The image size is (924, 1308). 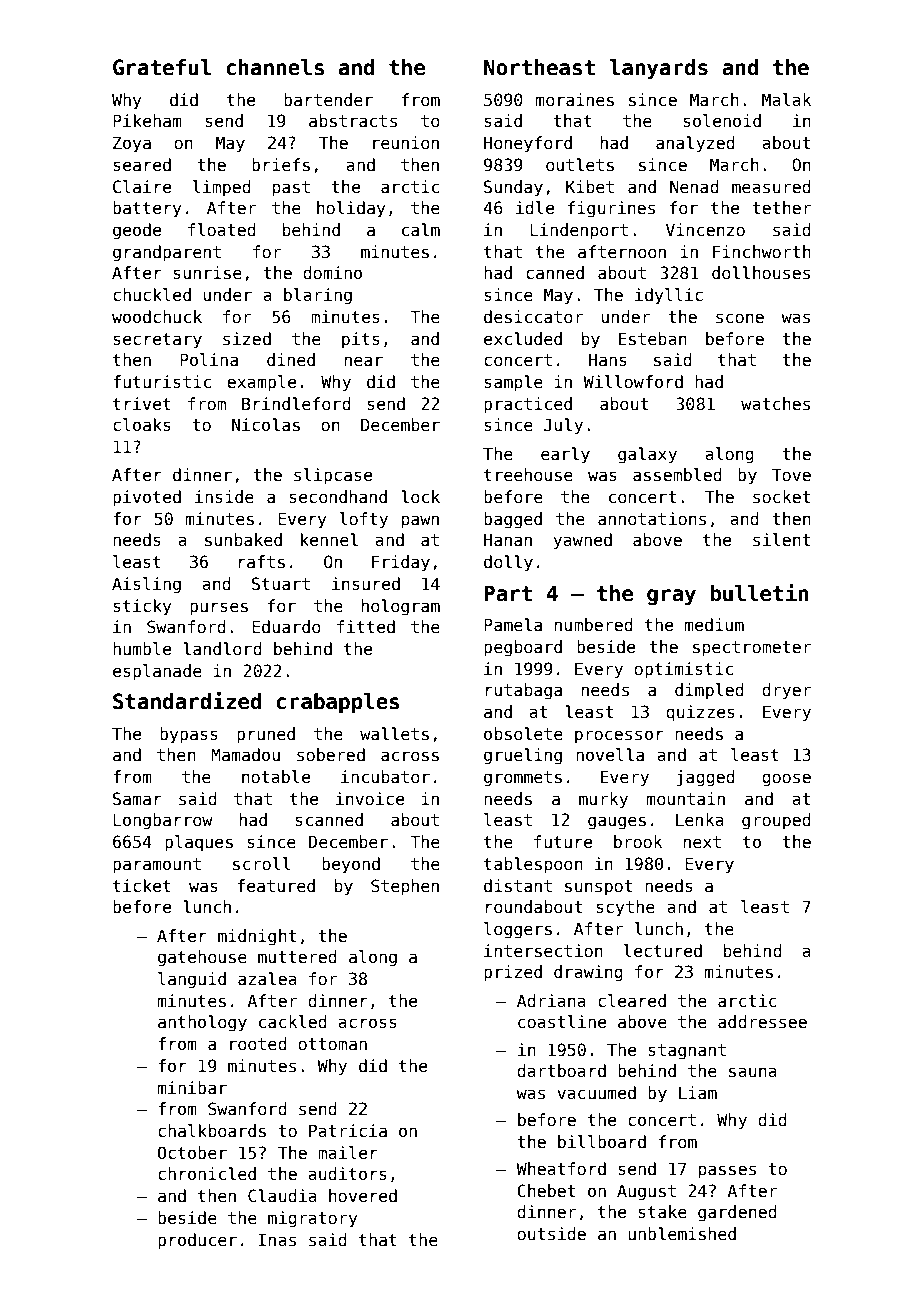 What do you see at coordinates (266, 735) in the document?
I see `pruned` at bounding box center [266, 735].
